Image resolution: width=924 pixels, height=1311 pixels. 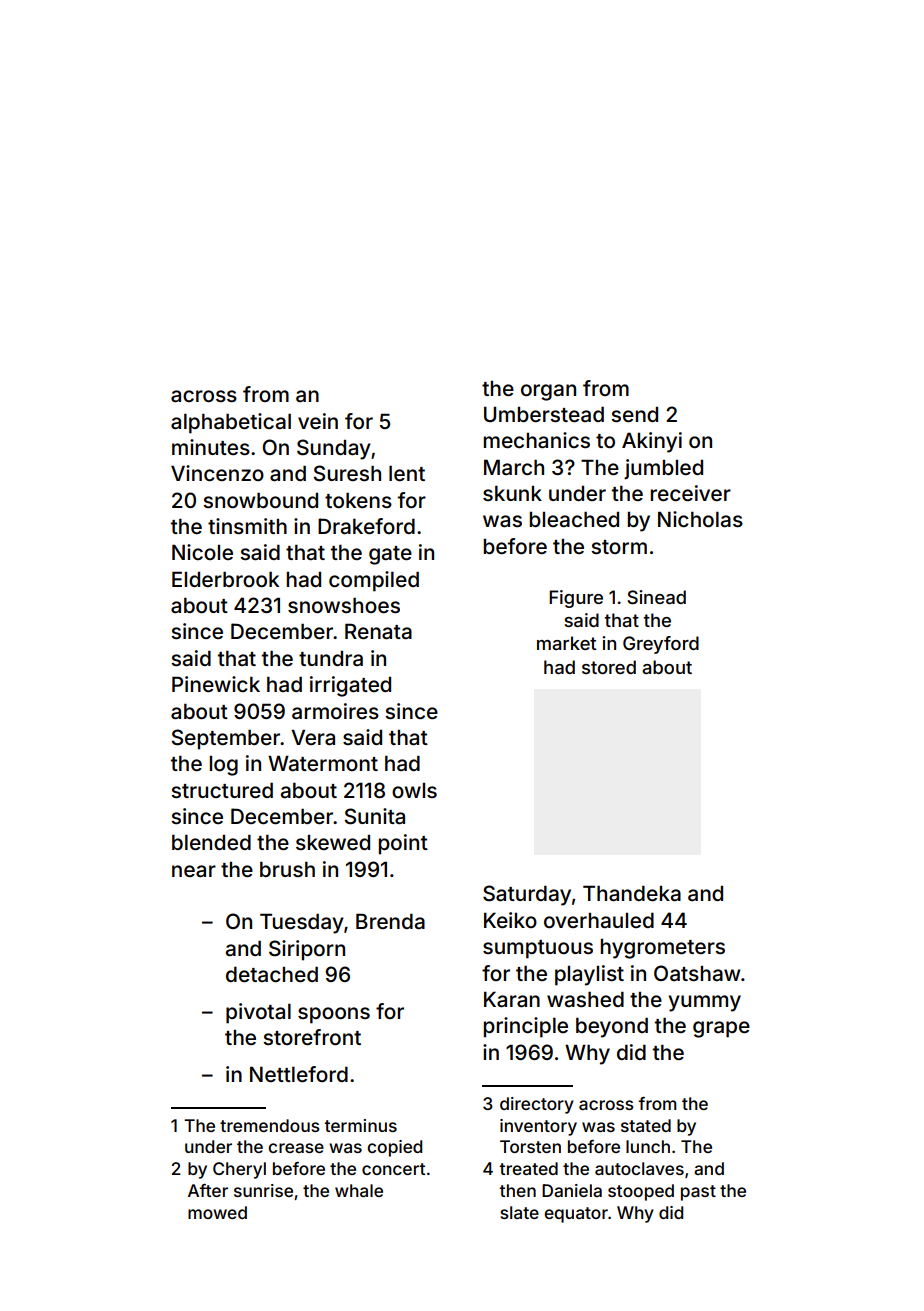 What do you see at coordinates (661, 645) in the image?
I see `Greyford` at bounding box center [661, 645].
